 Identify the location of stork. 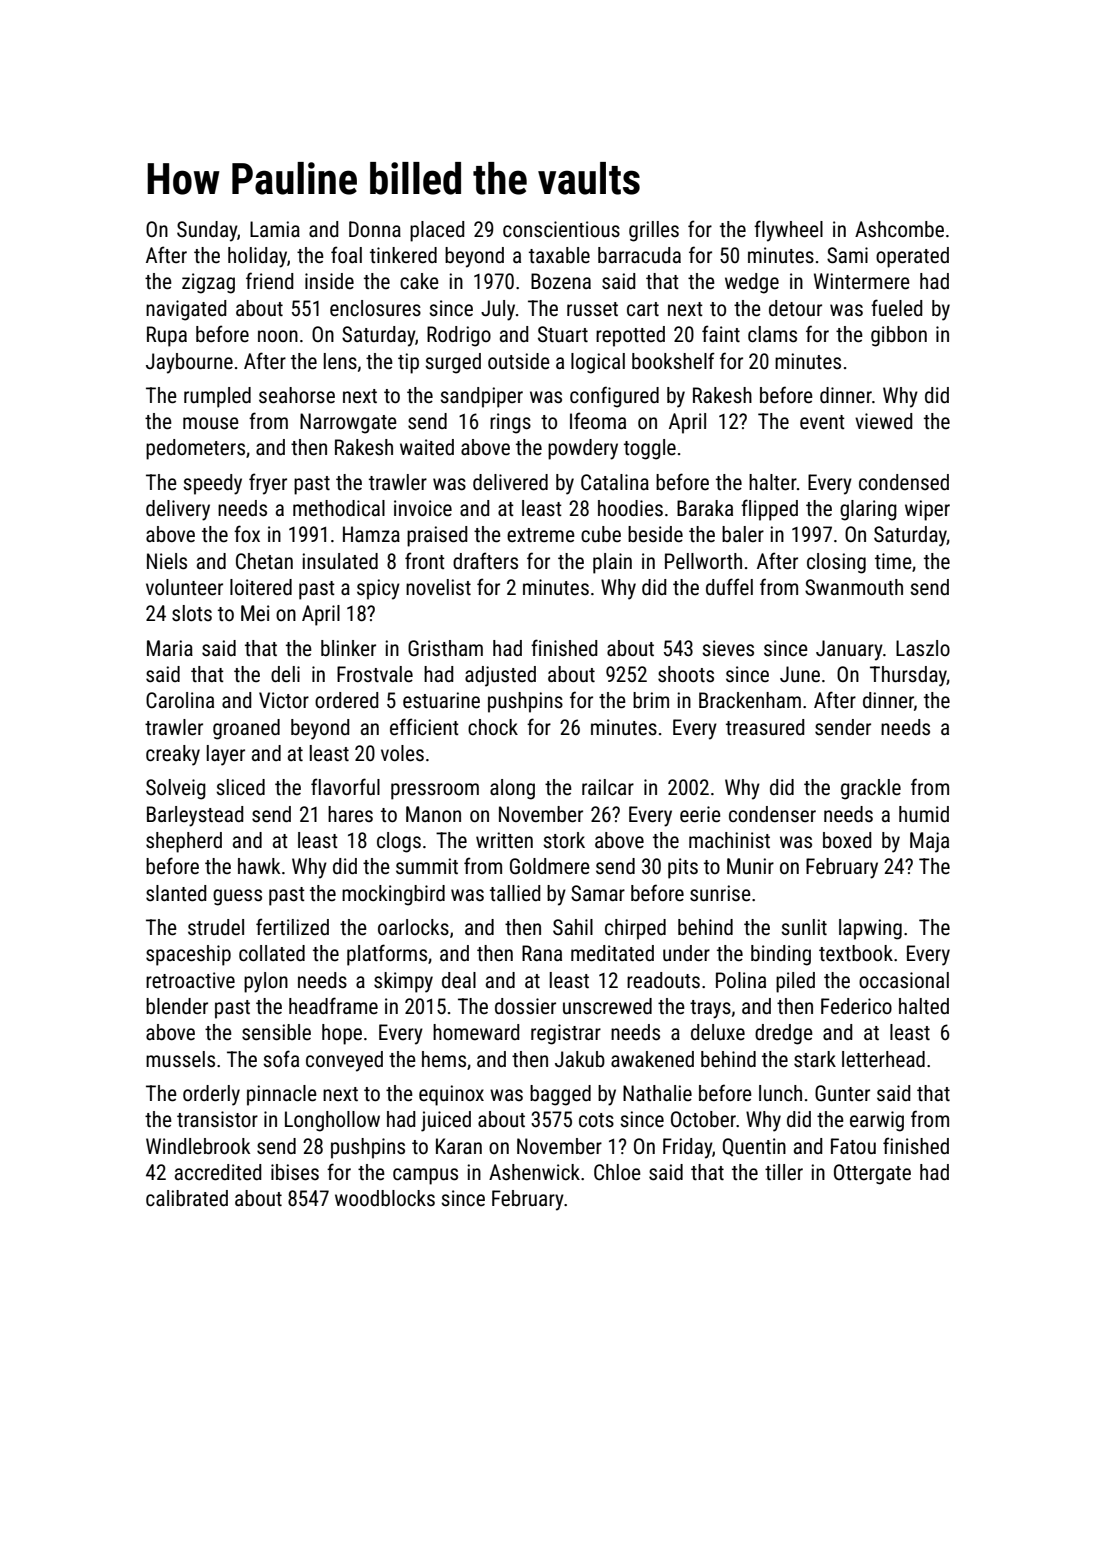
(564, 840).
